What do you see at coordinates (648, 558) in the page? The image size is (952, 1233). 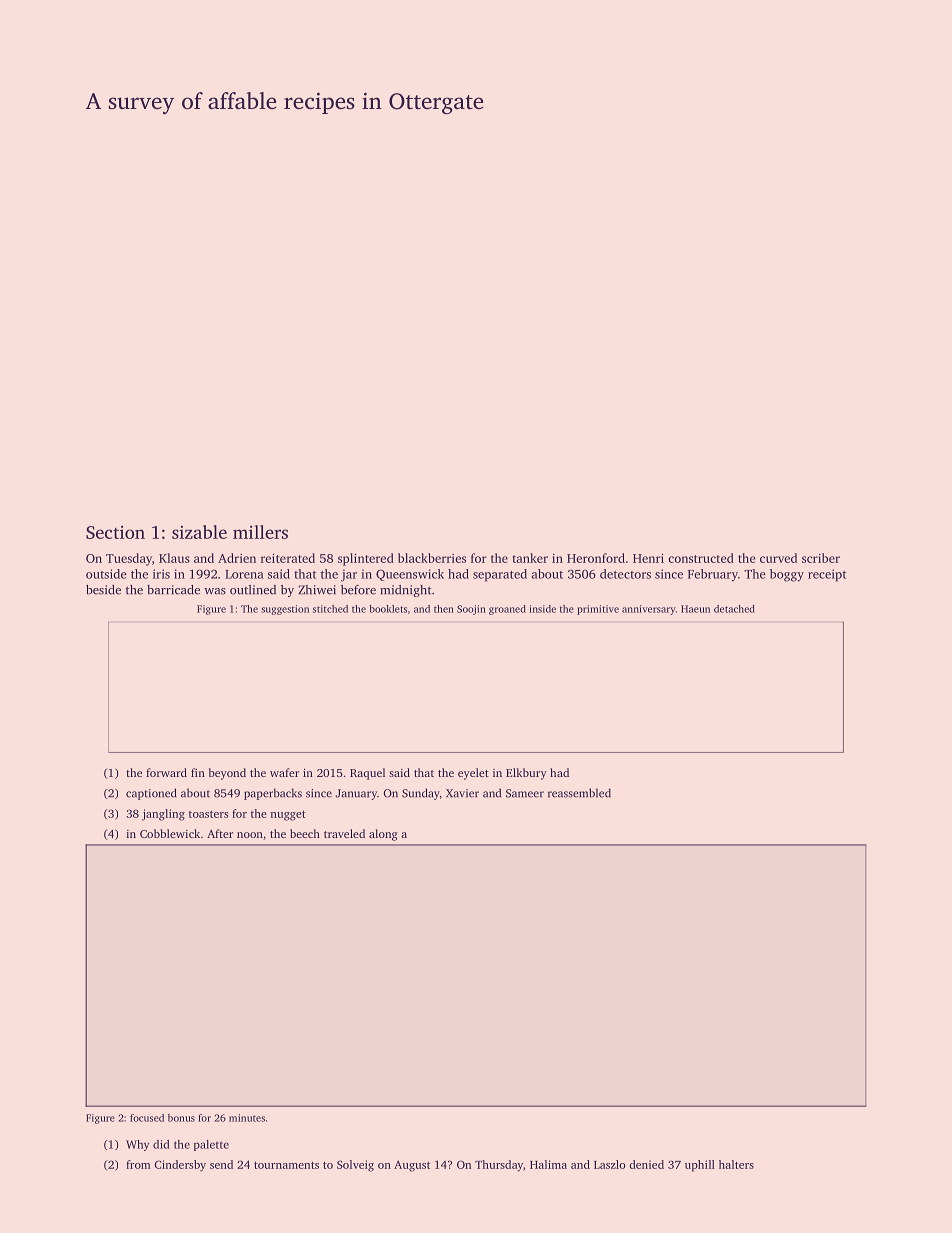 I see `Henri` at bounding box center [648, 558].
